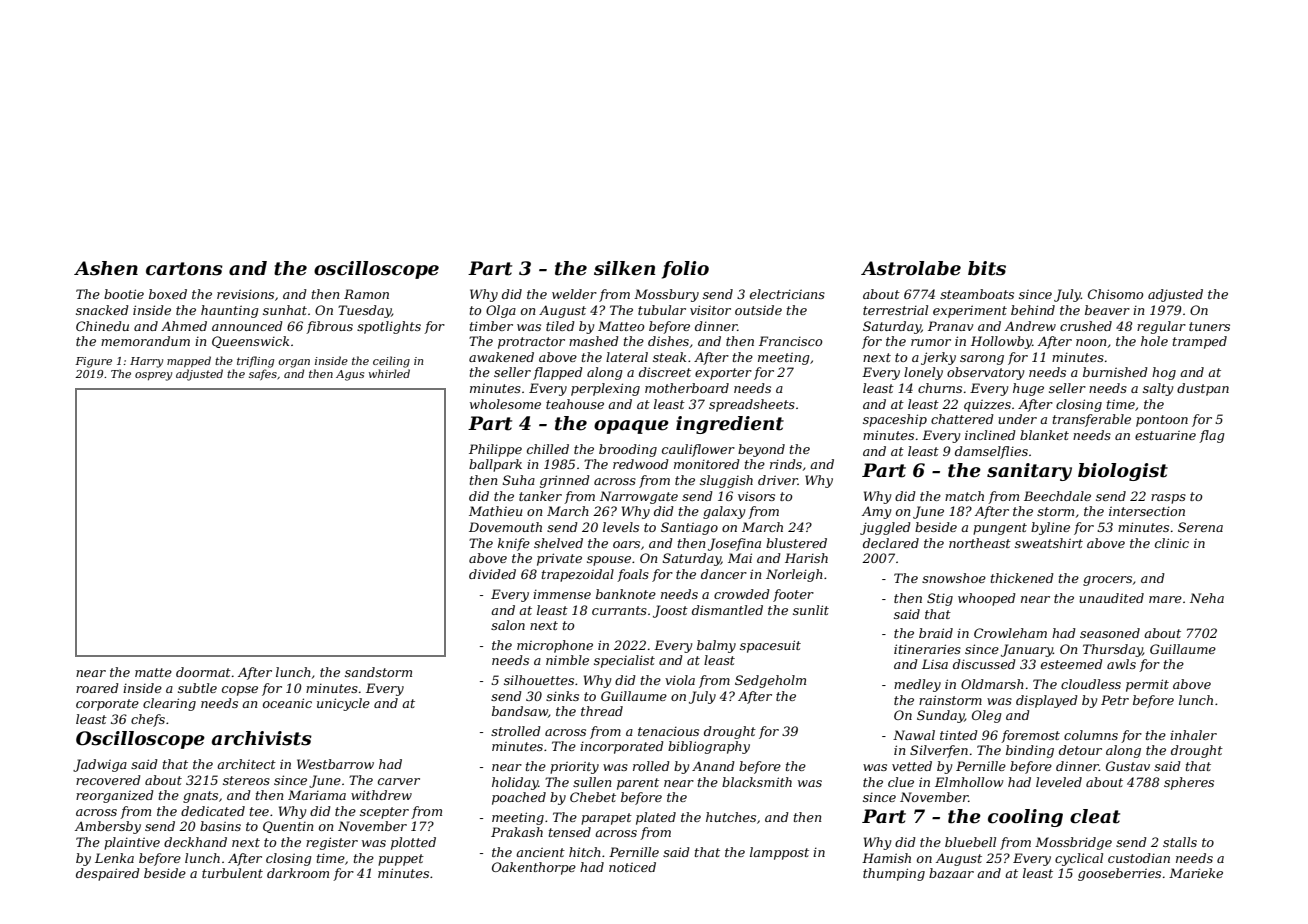 This screenshot has height=924, width=1308. Describe the element at coordinates (685, 270) in the screenshot. I see `folio` at that location.
